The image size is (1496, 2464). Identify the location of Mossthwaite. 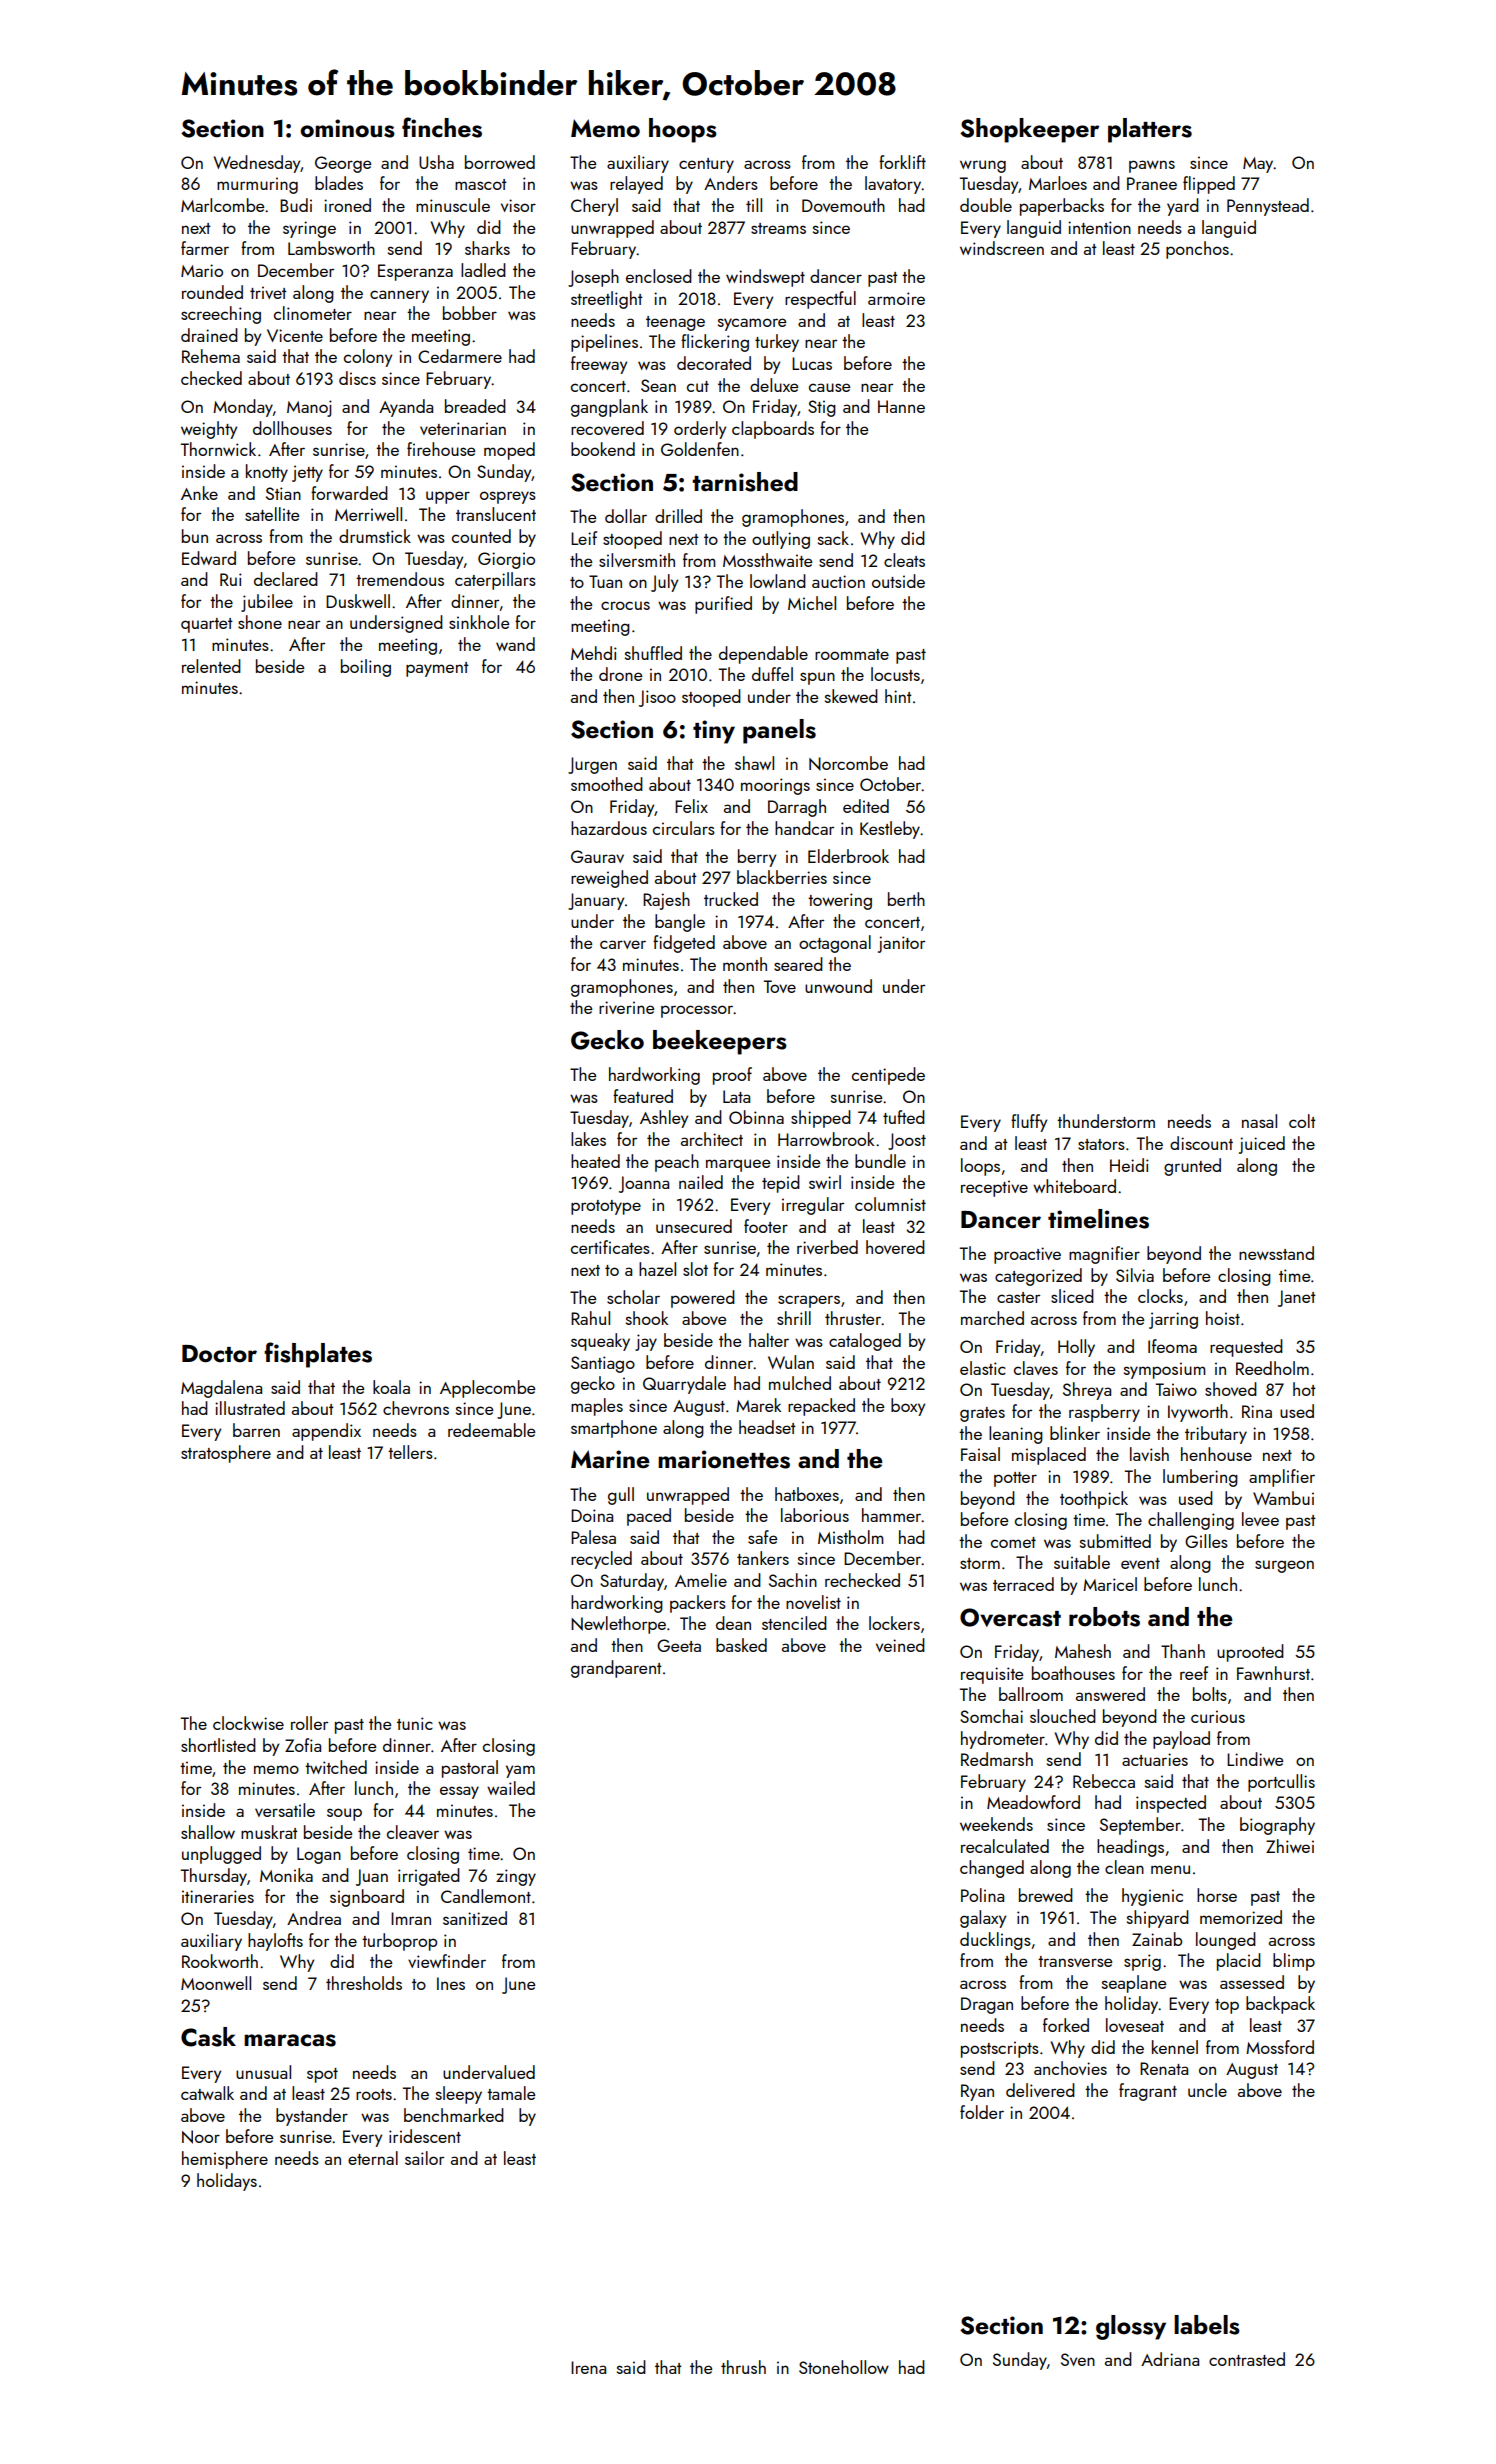
(767, 560).
